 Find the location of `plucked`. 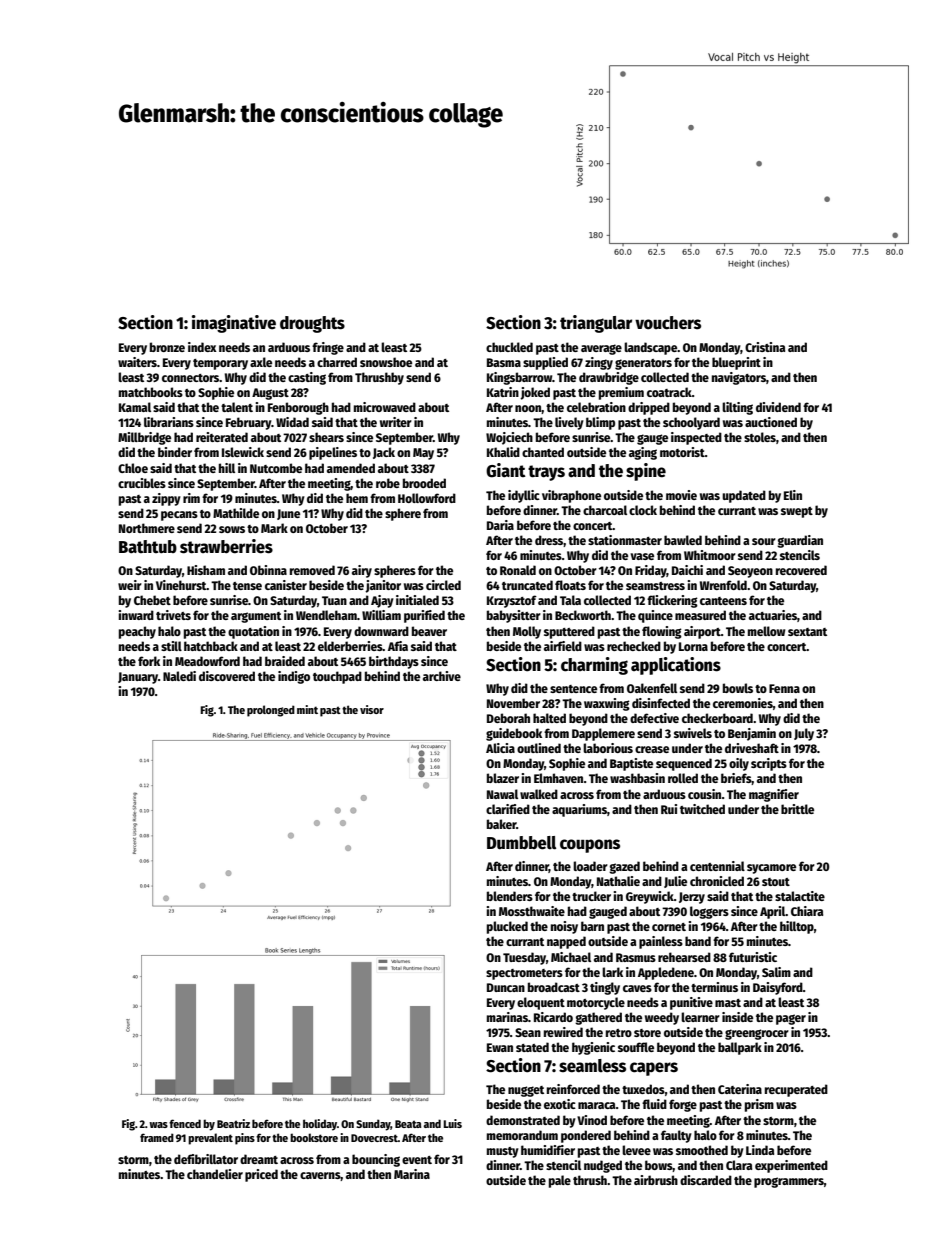

plucked is located at coordinates (507, 927).
